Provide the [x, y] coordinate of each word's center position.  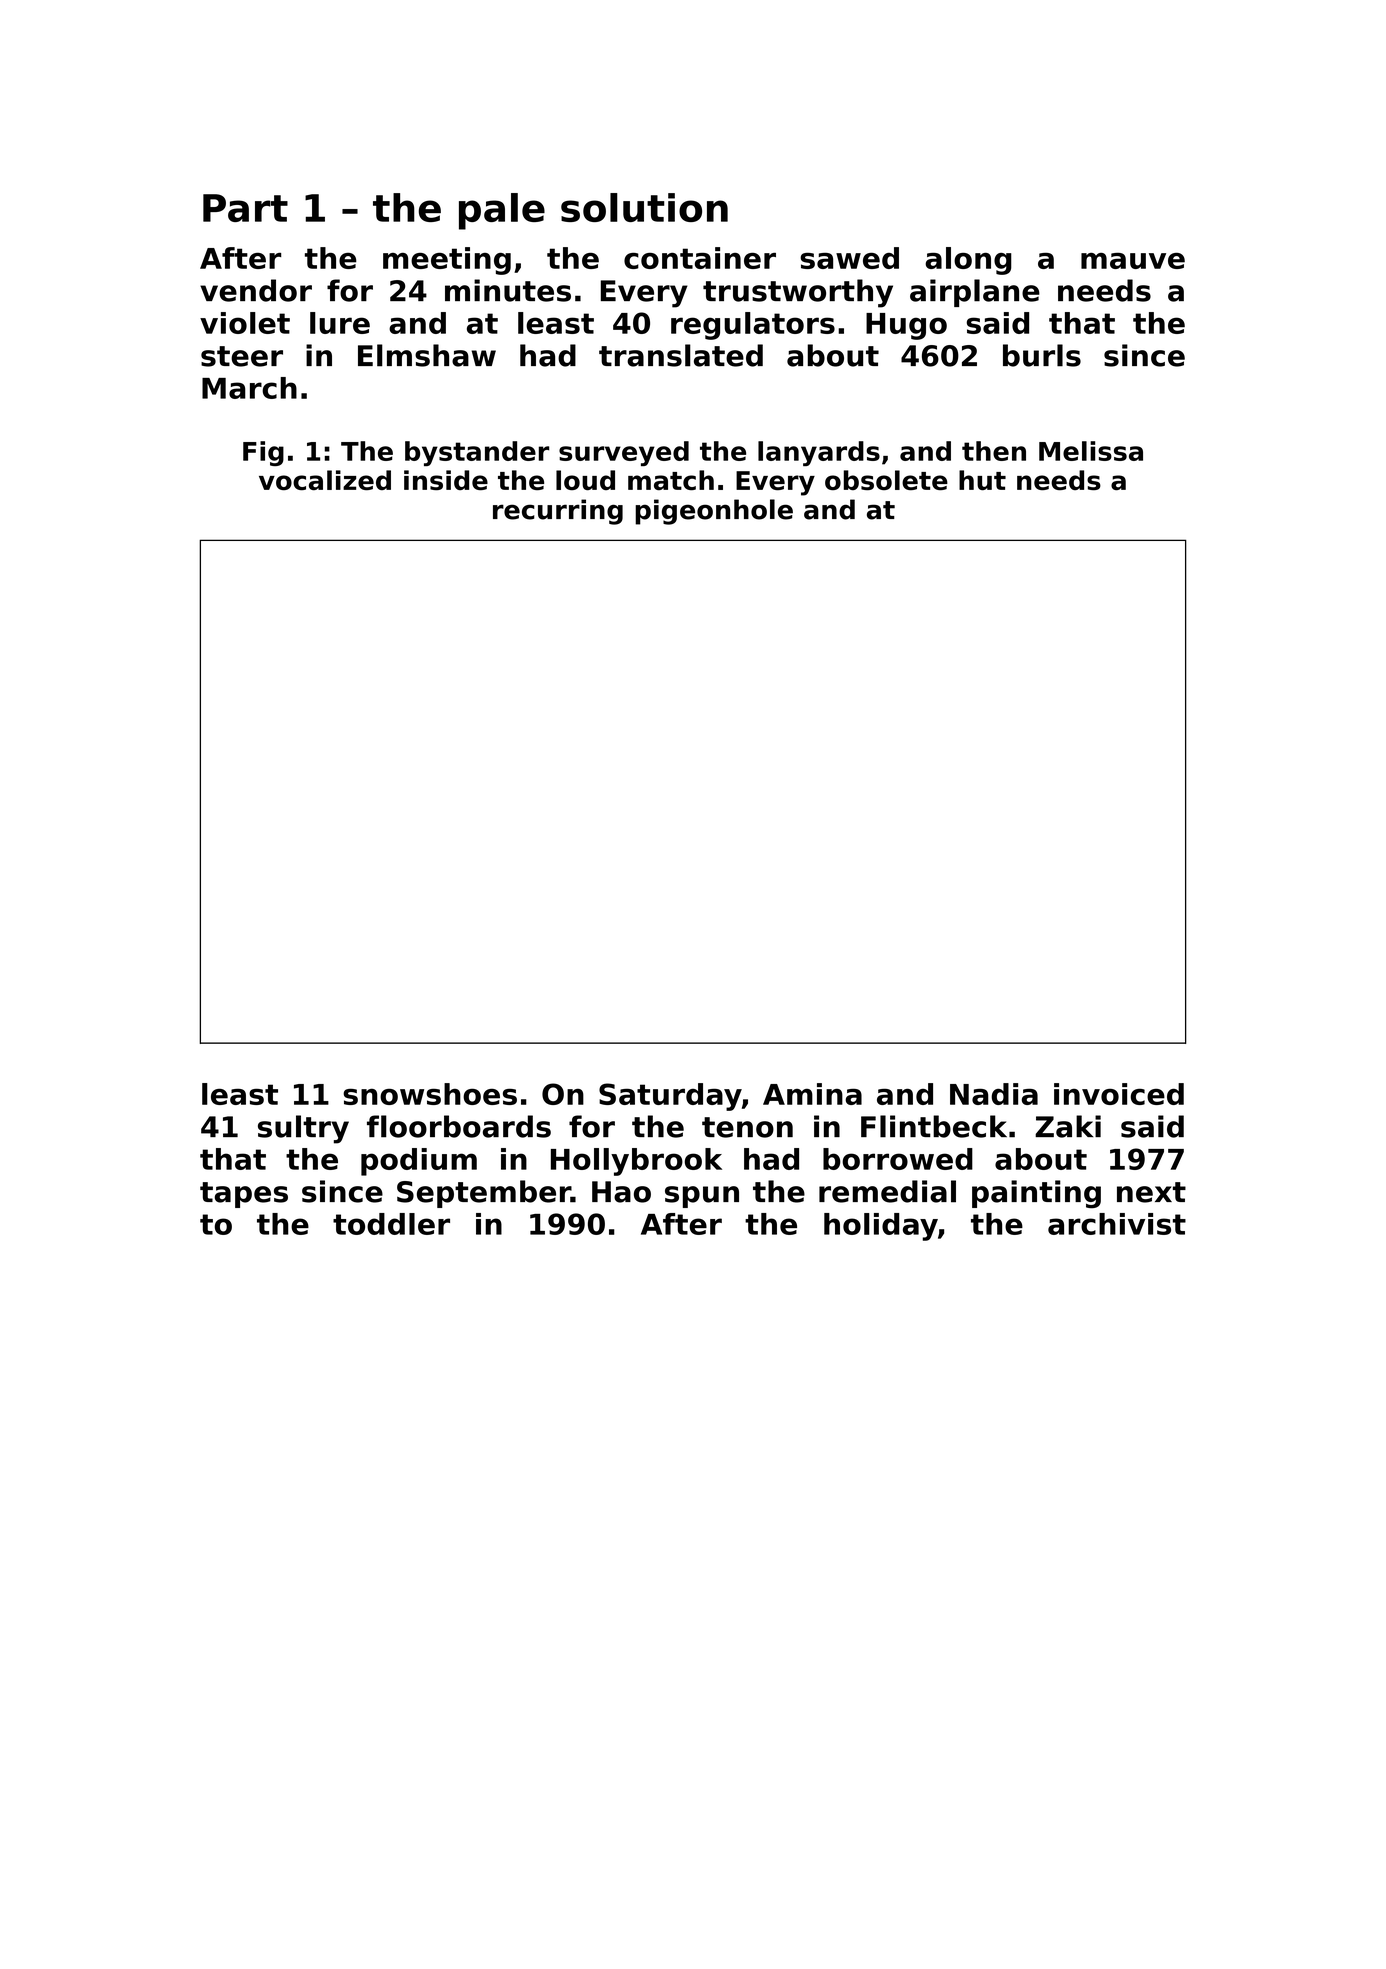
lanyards [819, 453]
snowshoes [430, 1094]
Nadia [994, 1094]
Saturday [670, 1097]
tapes [244, 1195]
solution [644, 207]
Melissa [1091, 451]
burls [1042, 355]
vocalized [325, 480]
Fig [263, 453]
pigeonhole [714, 512]
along [968, 261]
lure [340, 323]
